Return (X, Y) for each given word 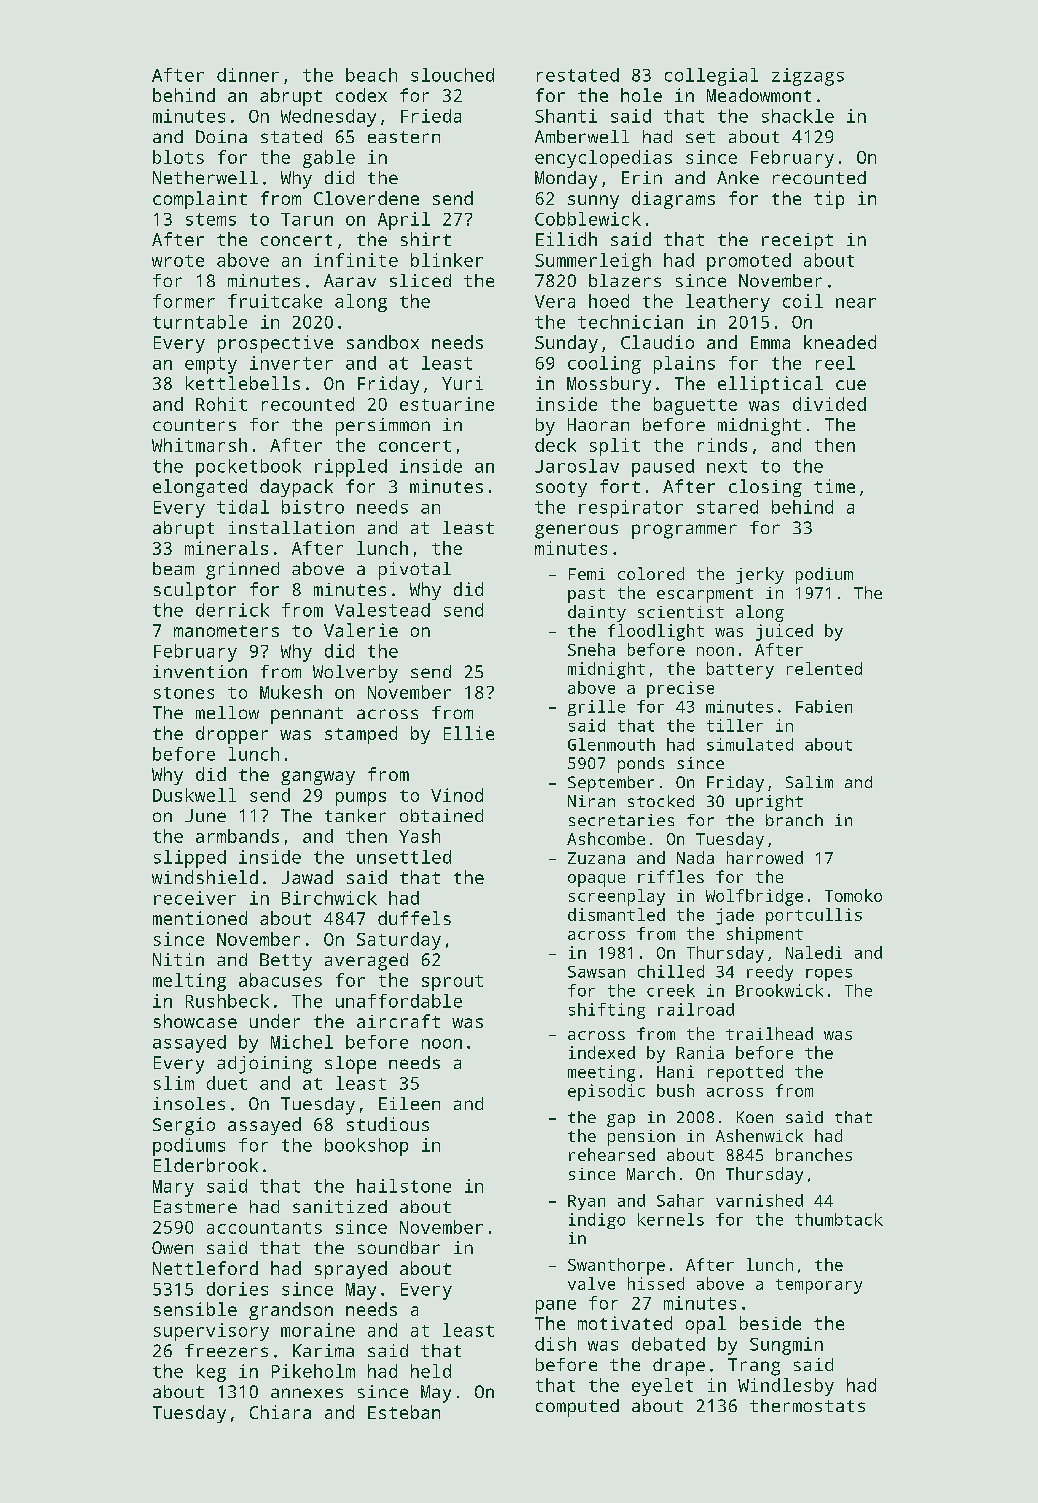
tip (829, 200)
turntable (200, 322)
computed (577, 1408)
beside (770, 1323)
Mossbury (609, 385)
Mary (173, 1188)
